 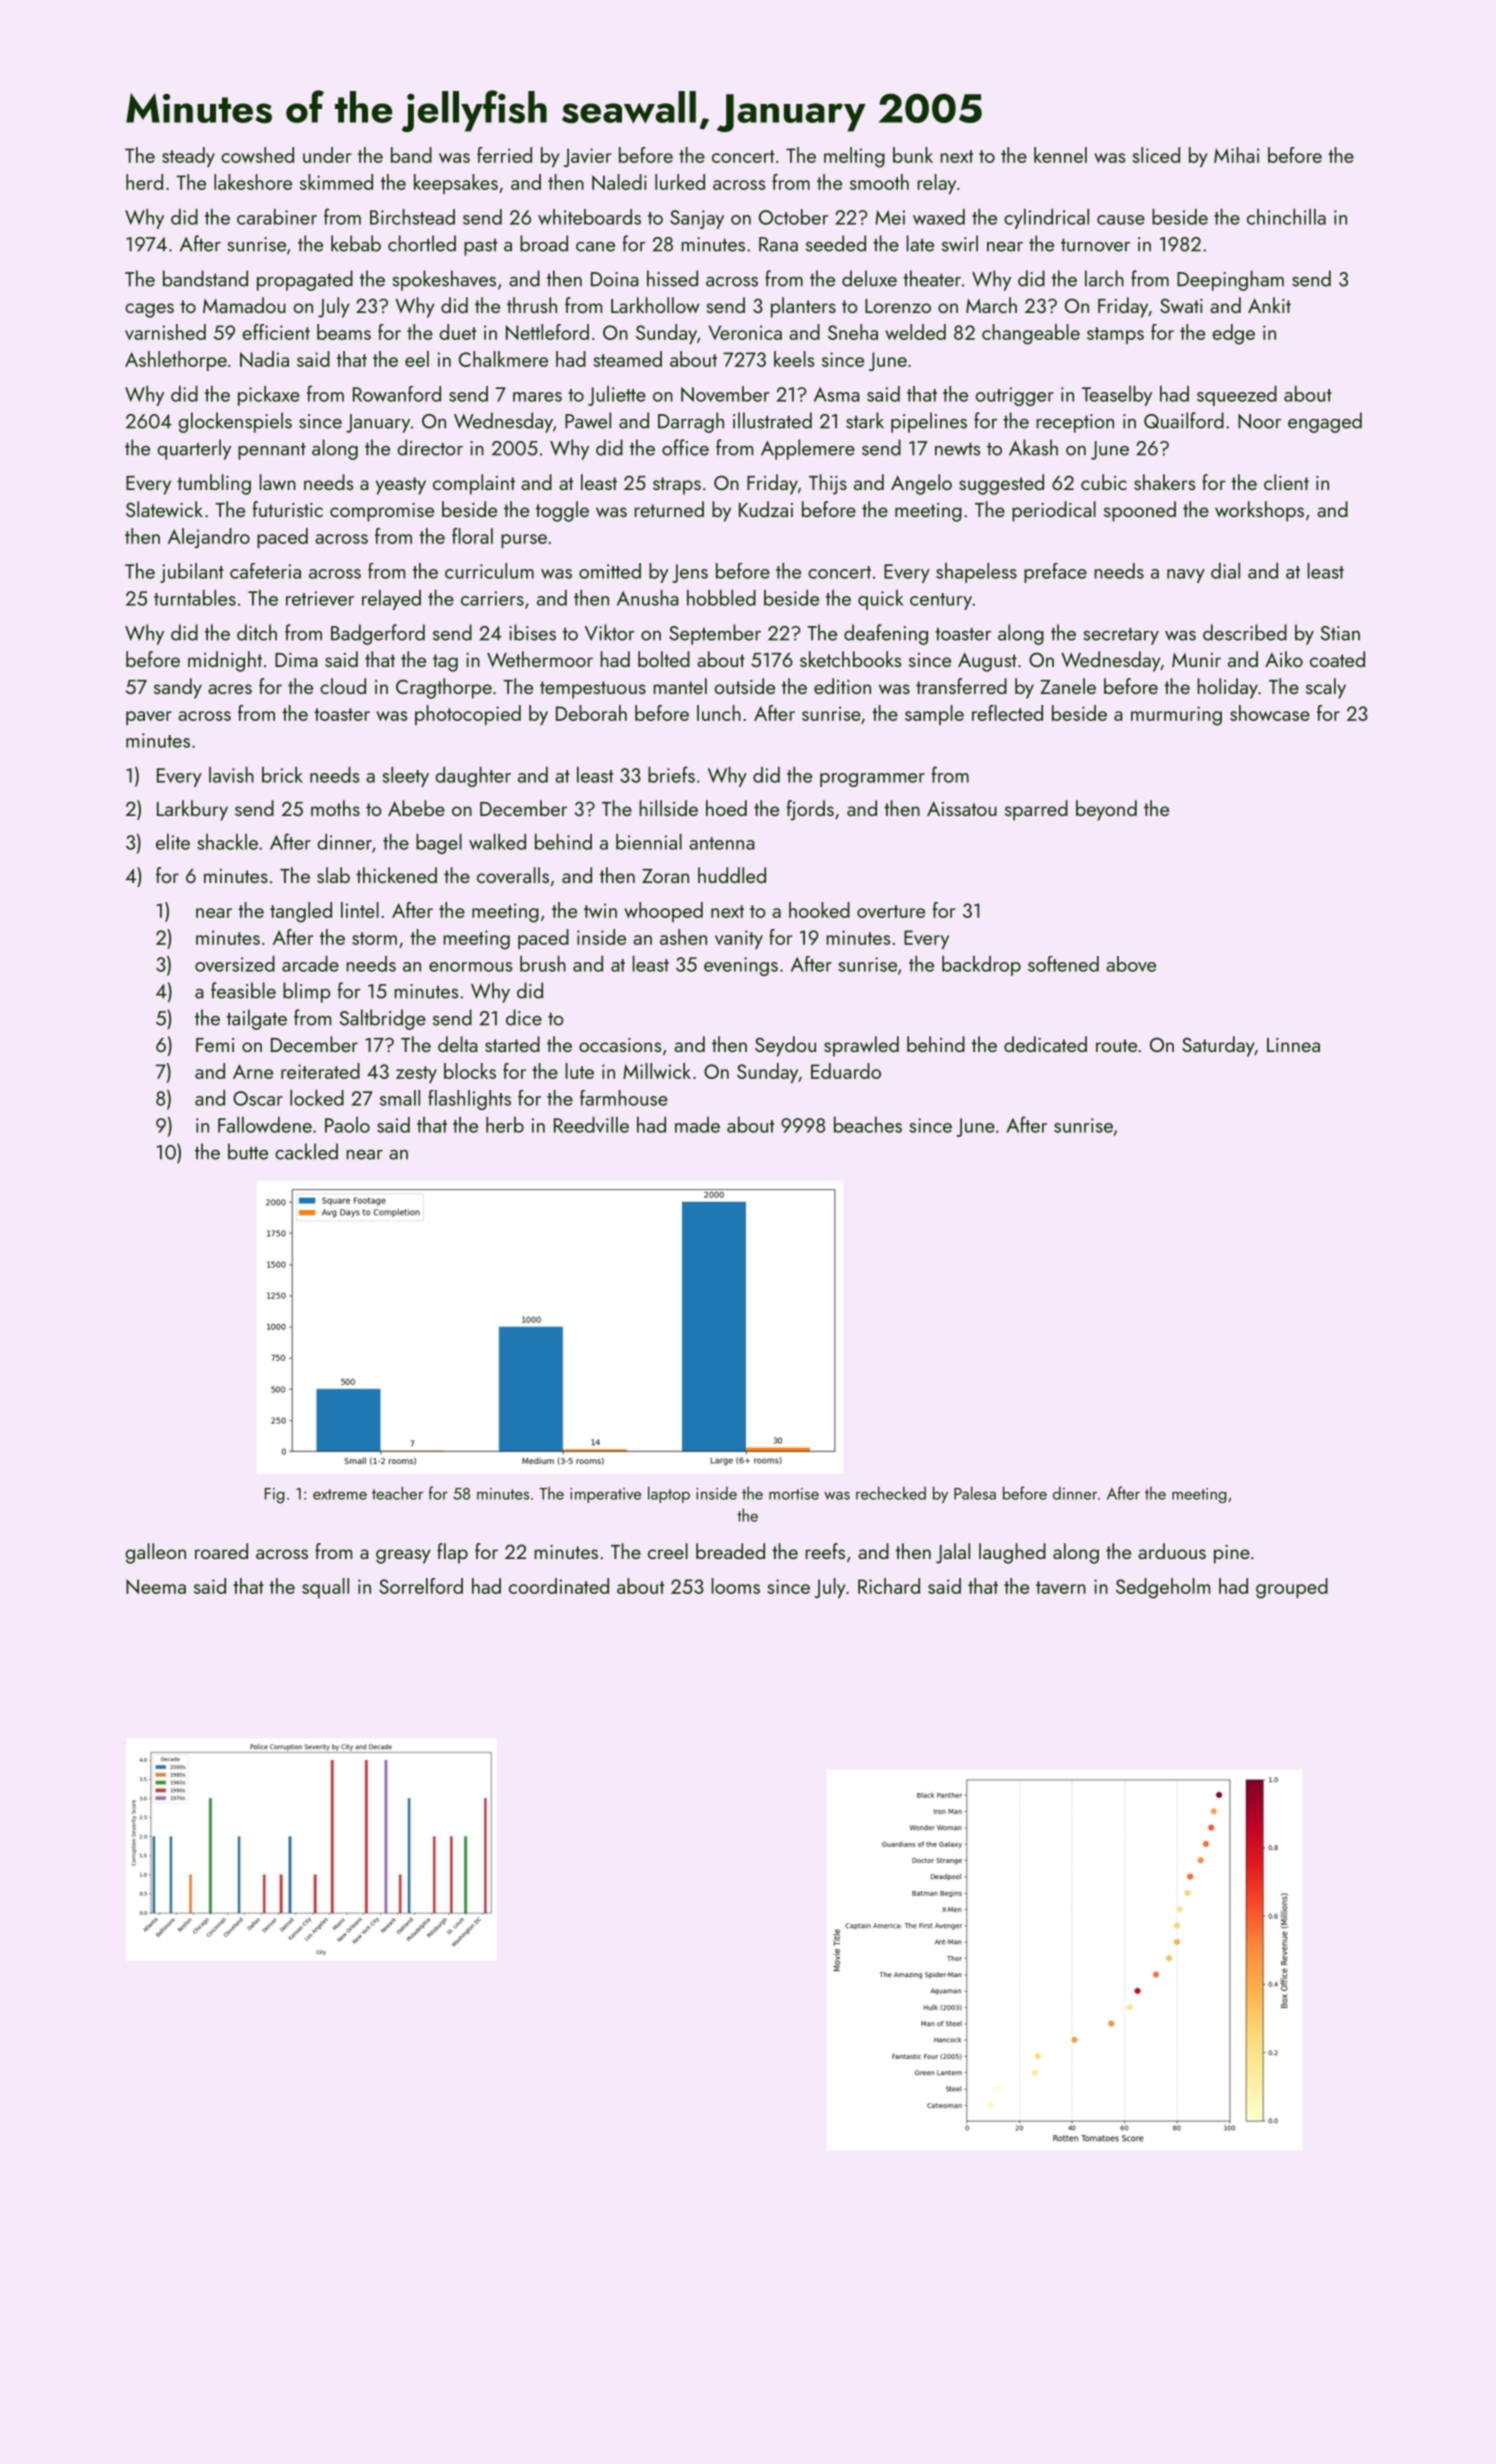 I want to click on murmuring, so click(x=1176, y=716).
